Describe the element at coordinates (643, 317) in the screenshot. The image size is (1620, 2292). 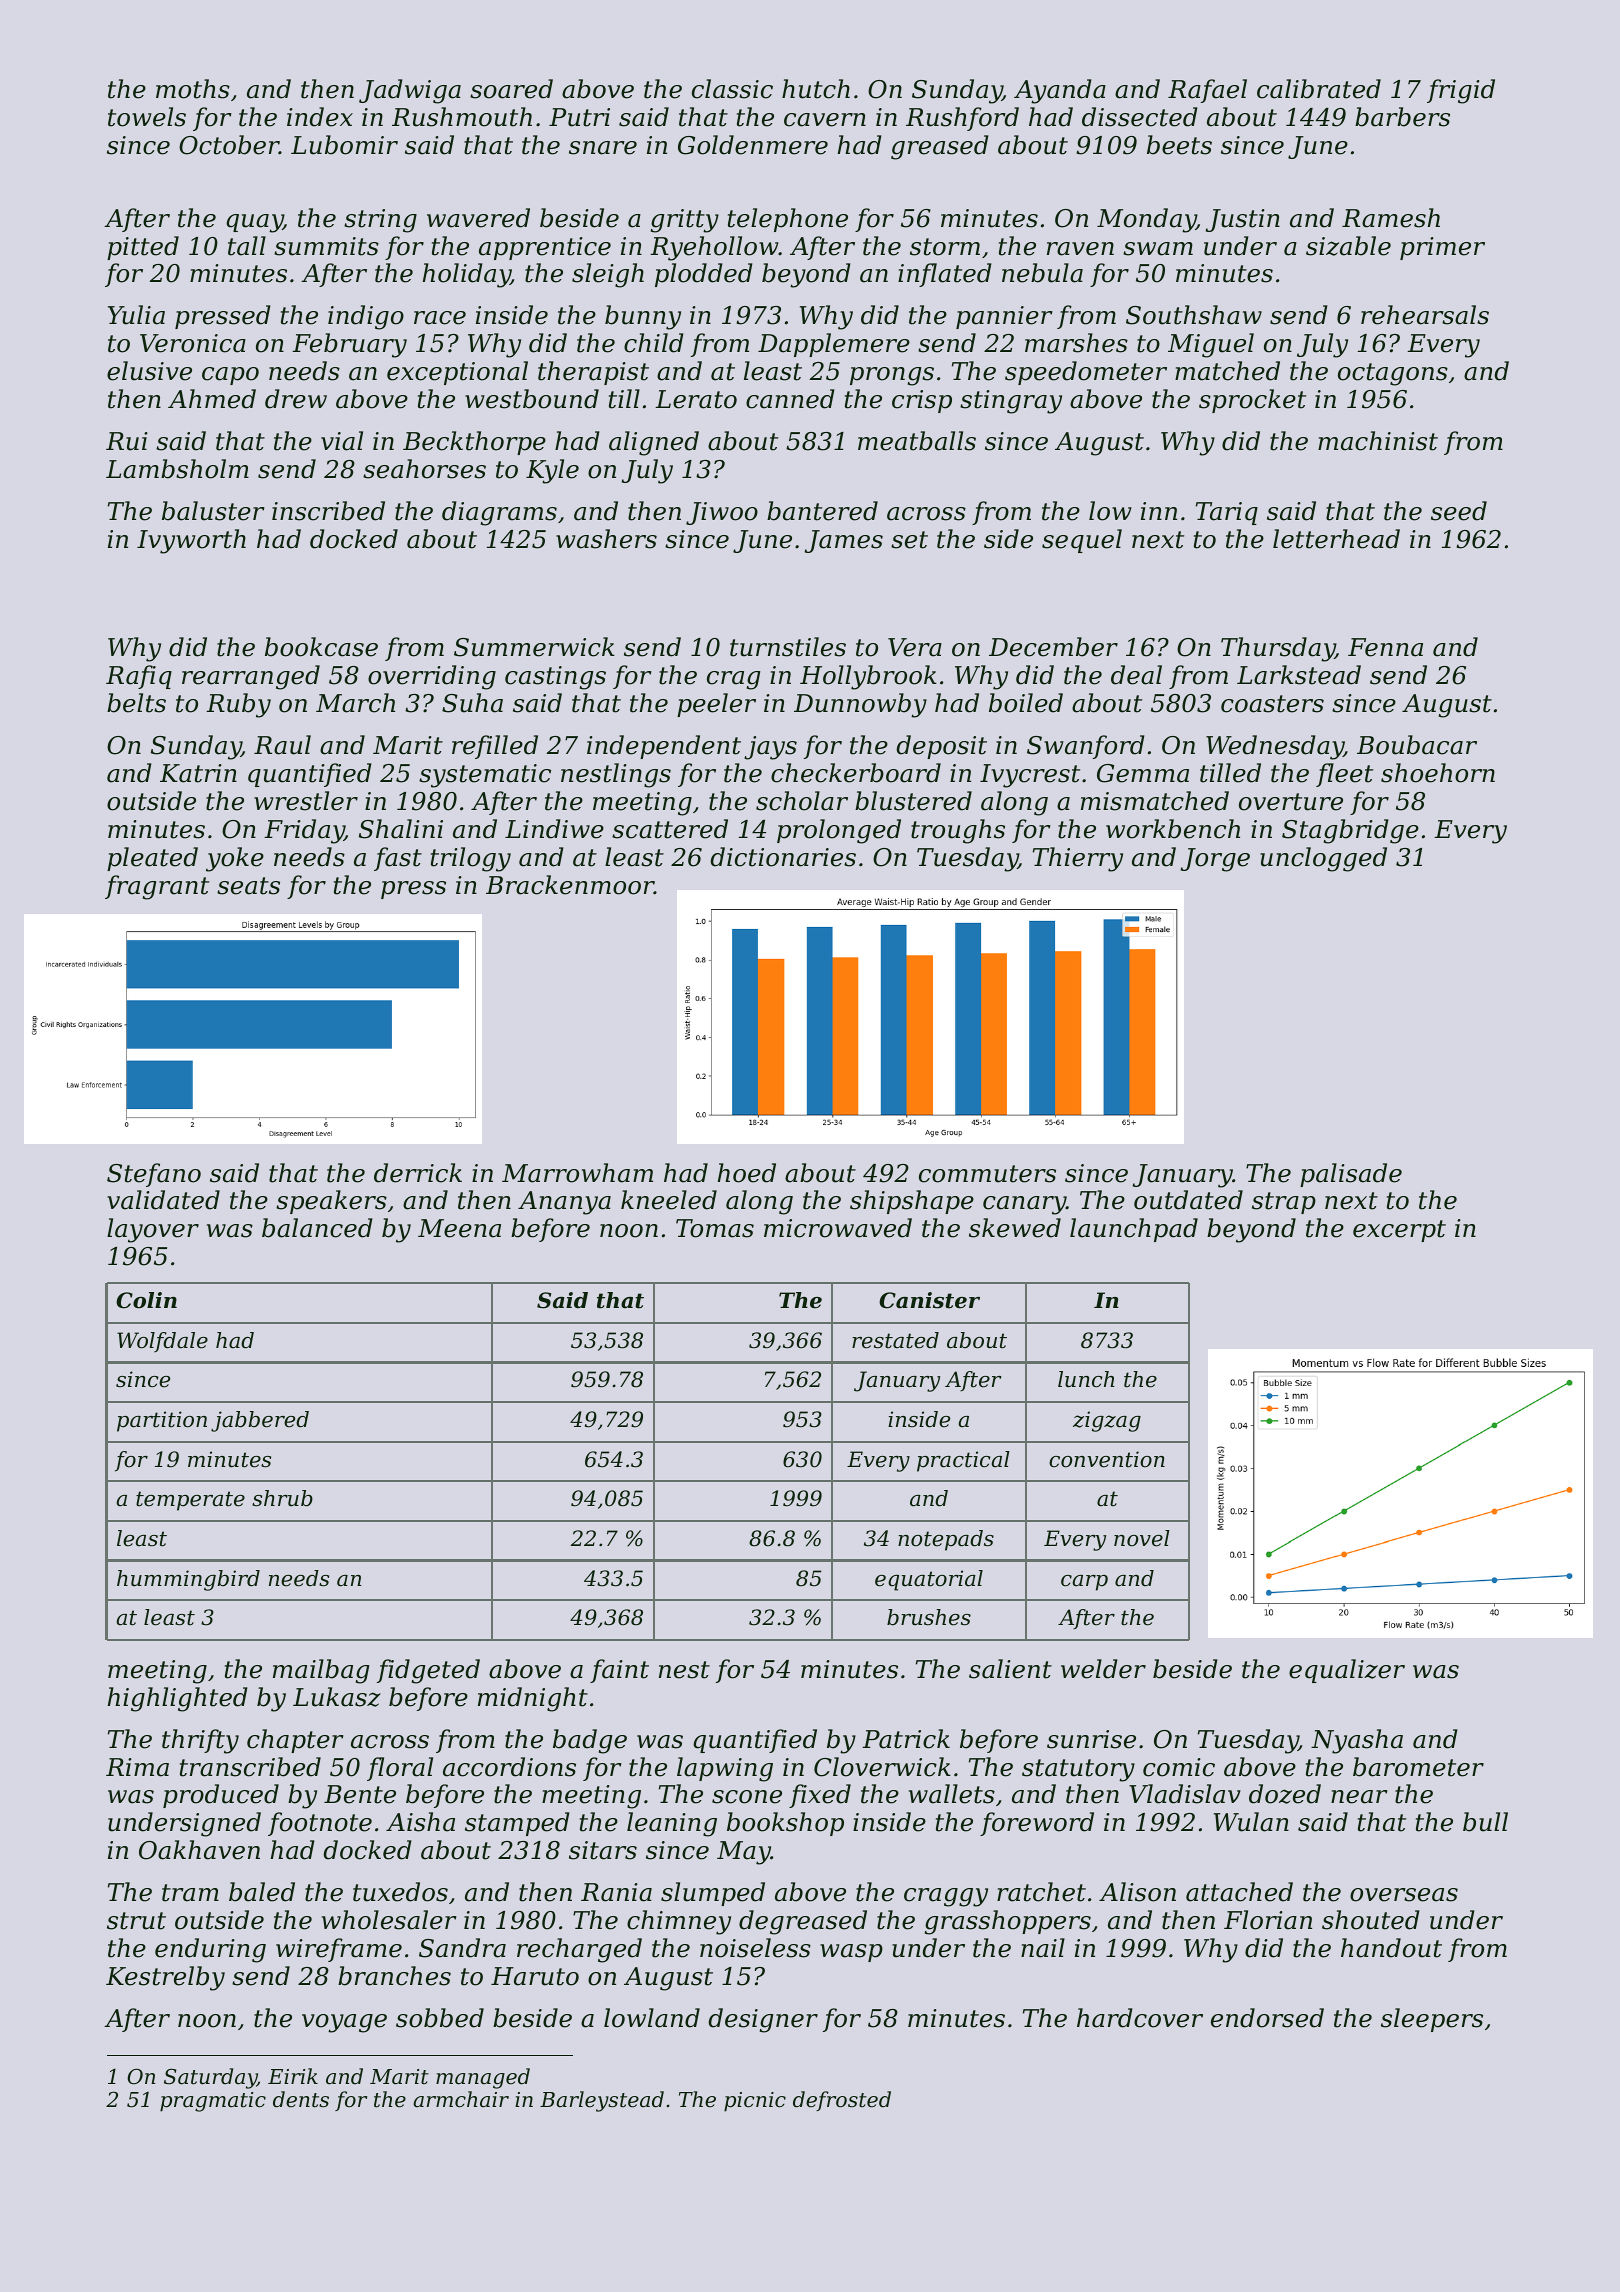
I see `bunny` at that location.
